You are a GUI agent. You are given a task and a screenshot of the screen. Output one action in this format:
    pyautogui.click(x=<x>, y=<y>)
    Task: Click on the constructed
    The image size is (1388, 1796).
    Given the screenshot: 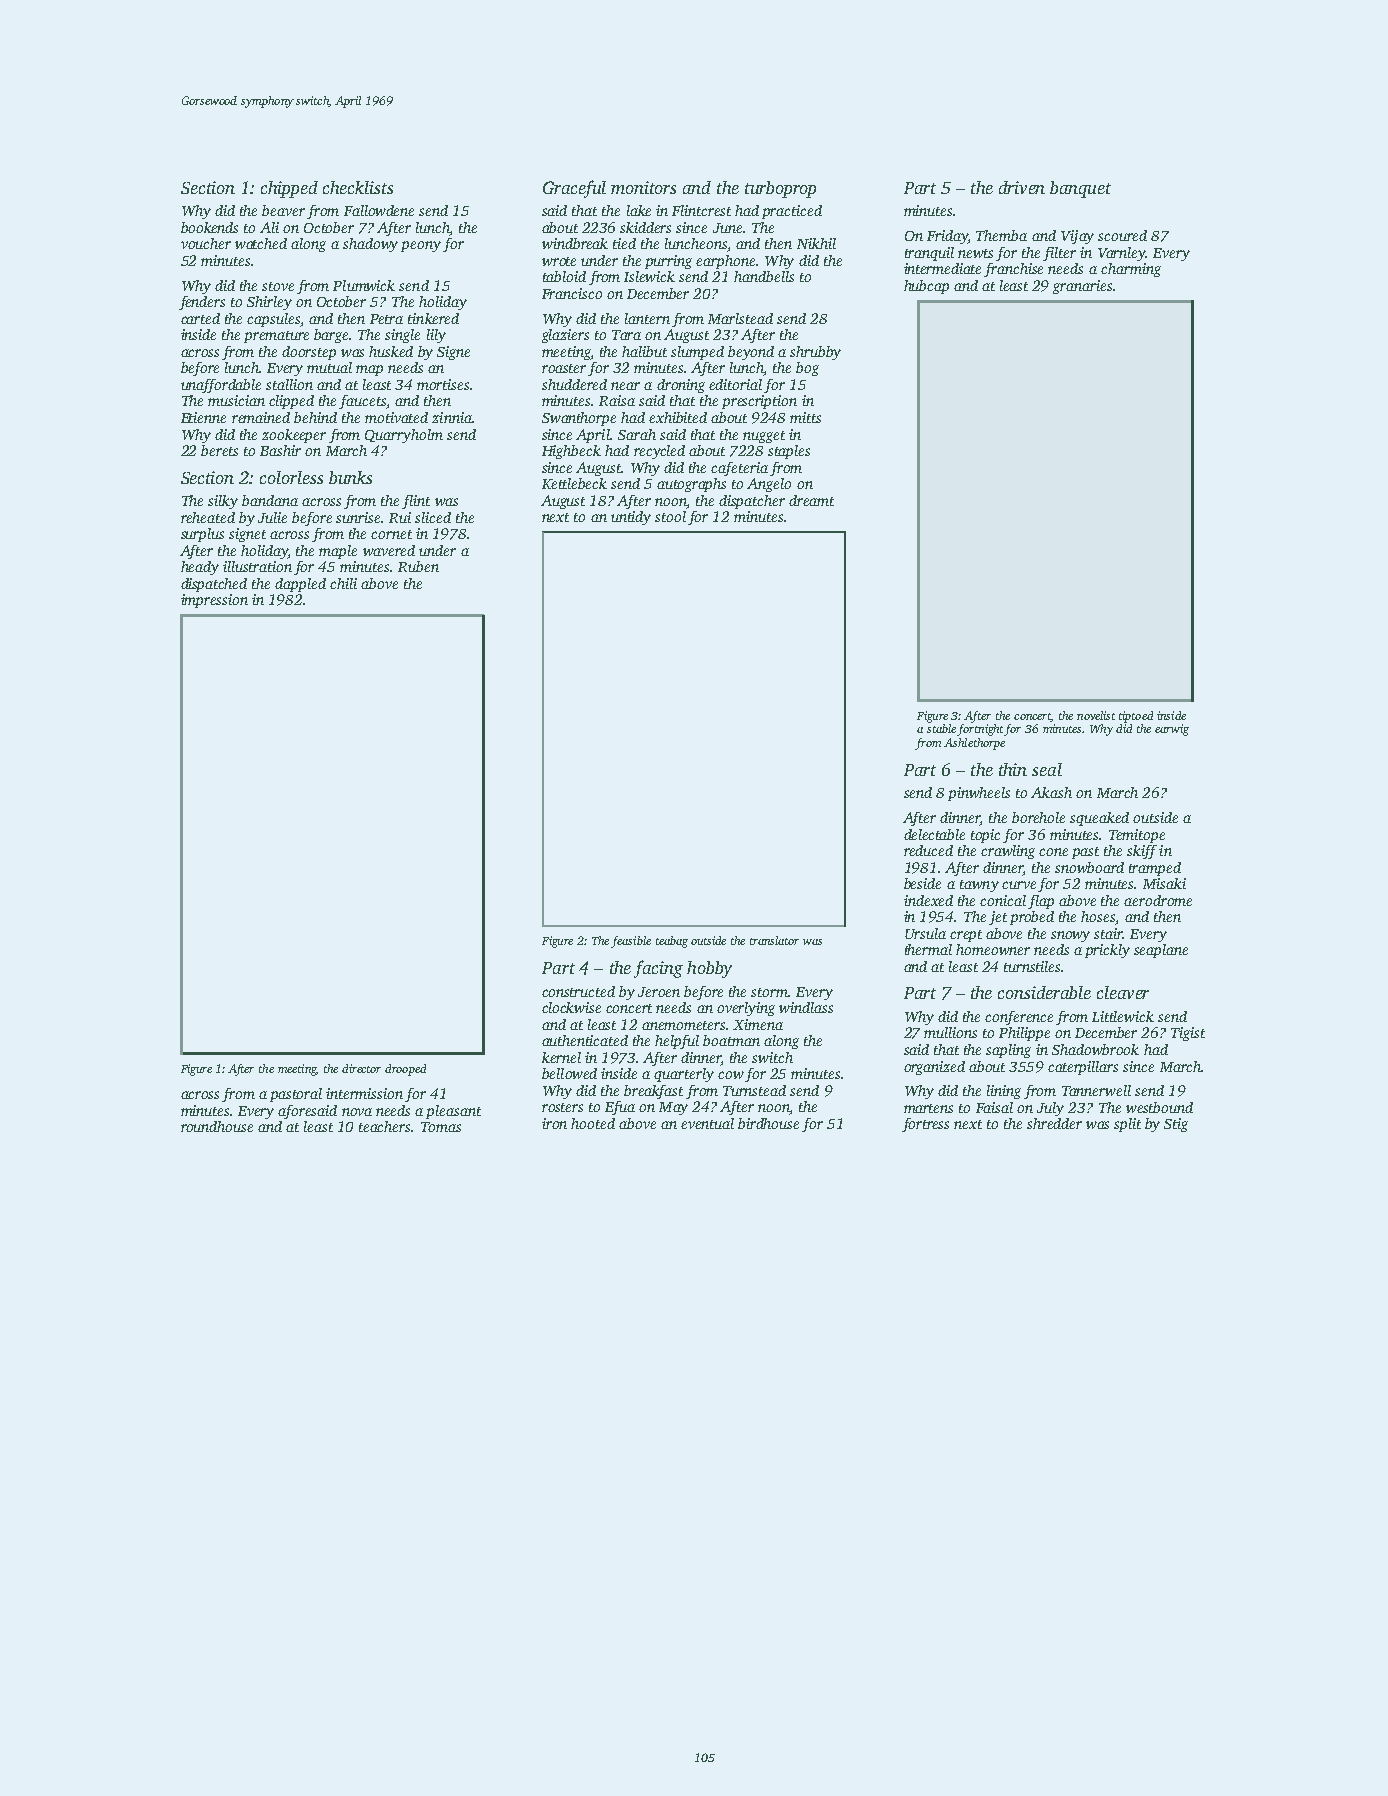 What is the action you would take?
    pyautogui.click(x=578, y=991)
